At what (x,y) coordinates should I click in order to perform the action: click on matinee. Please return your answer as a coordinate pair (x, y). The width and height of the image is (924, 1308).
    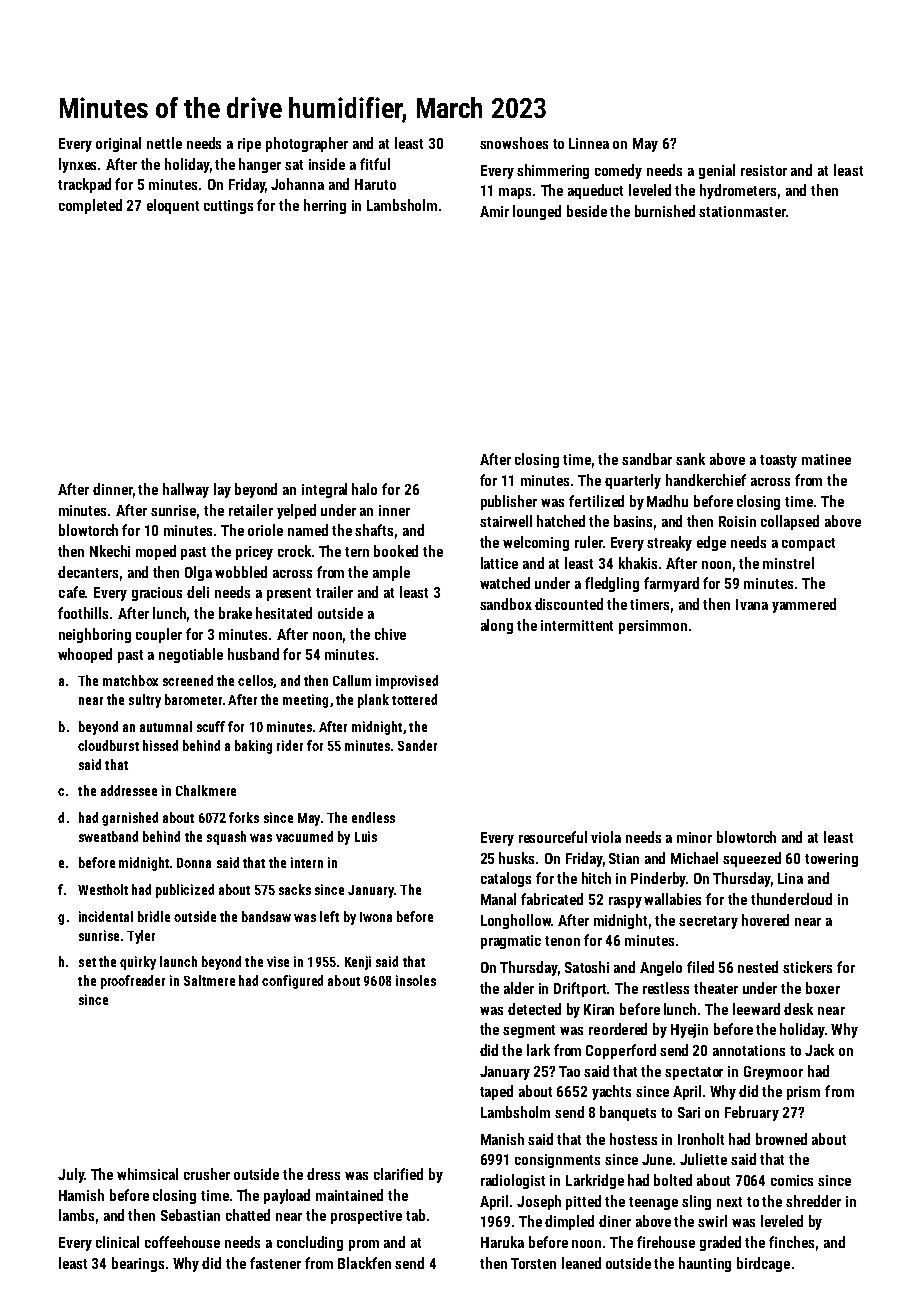
    Looking at the image, I should click on (826, 459).
